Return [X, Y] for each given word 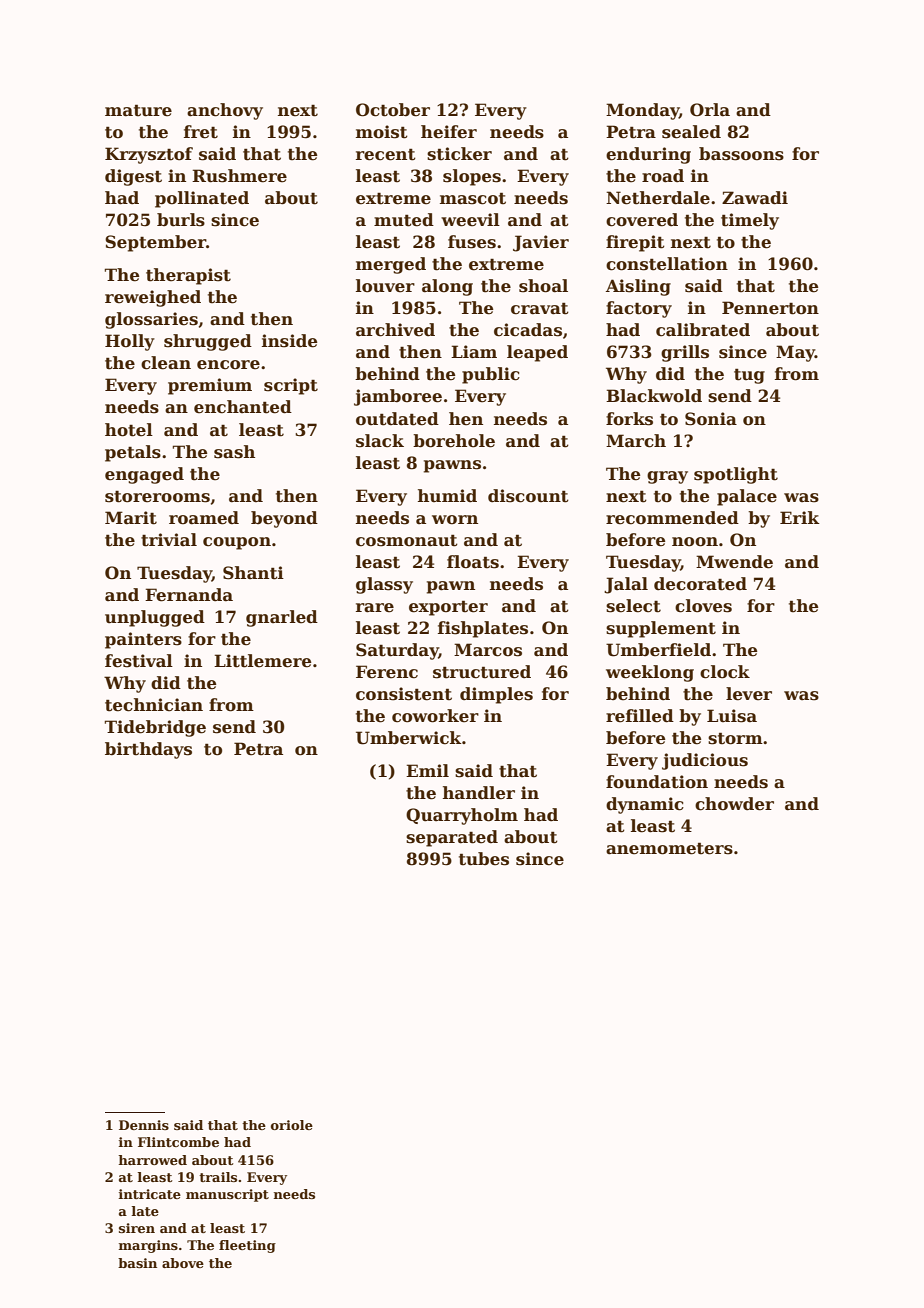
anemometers [669, 848]
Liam [474, 352]
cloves [703, 606]
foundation [657, 782]
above [183, 1263]
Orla [710, 110]
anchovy [225, 111]
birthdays [148, 750]
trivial [169, 540]
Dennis [144, 1125]
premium [210, 386]
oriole [292, 1125]
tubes [484, 859]
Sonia [711, 419]
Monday [642, 111]
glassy [384, 585]
